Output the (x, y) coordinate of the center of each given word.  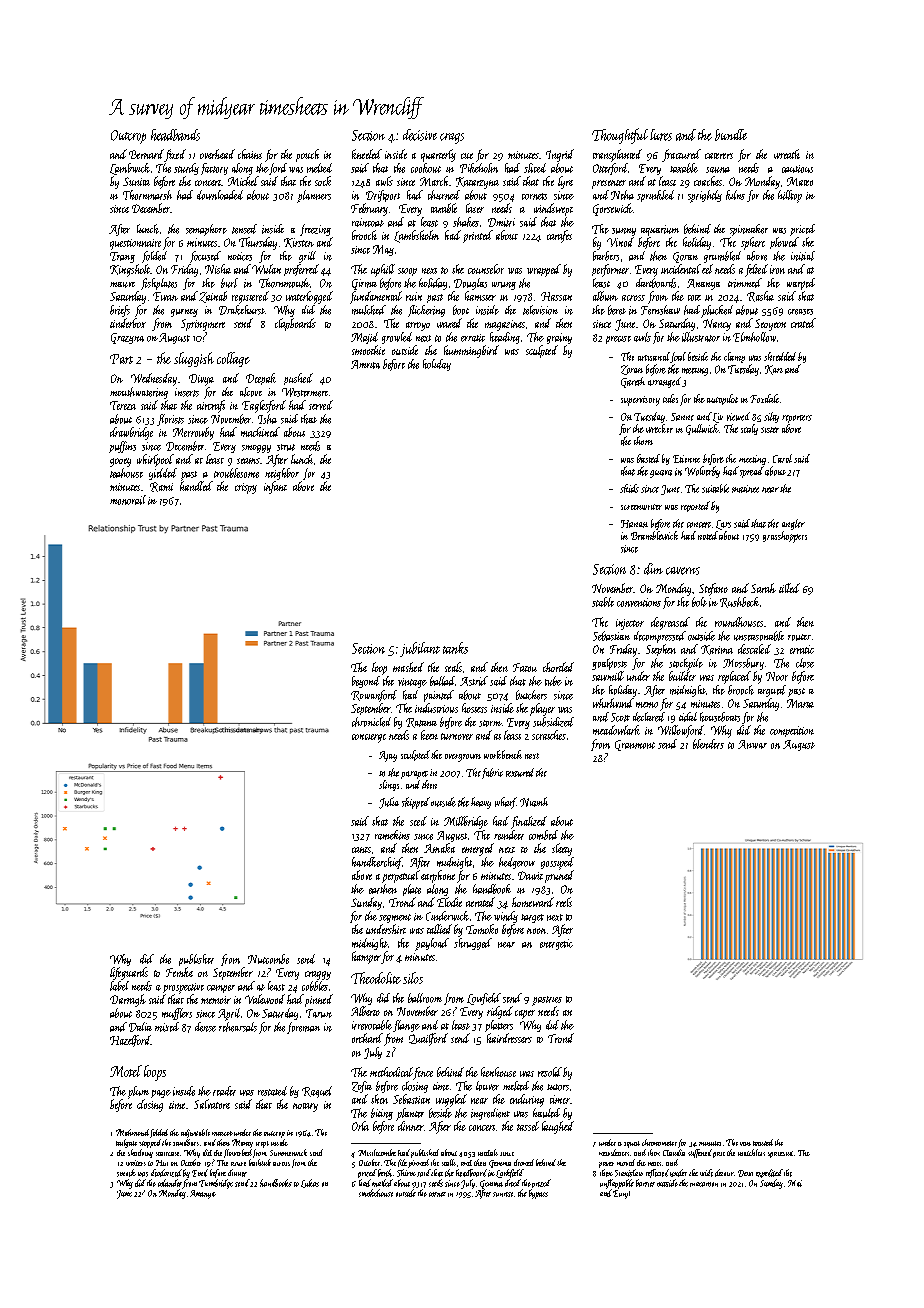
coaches (708, 181)
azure (238, 1164)
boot (461, 310)
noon (536, 931)
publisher (196, 960)
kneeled (367, 154)
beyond (366, 682)
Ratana (421, 723)
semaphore (206, 230)
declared (649, 717)
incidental (681, 269)
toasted (763, 1142)
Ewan (165, 296)
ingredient (490, 1114)
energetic (556, 944)
